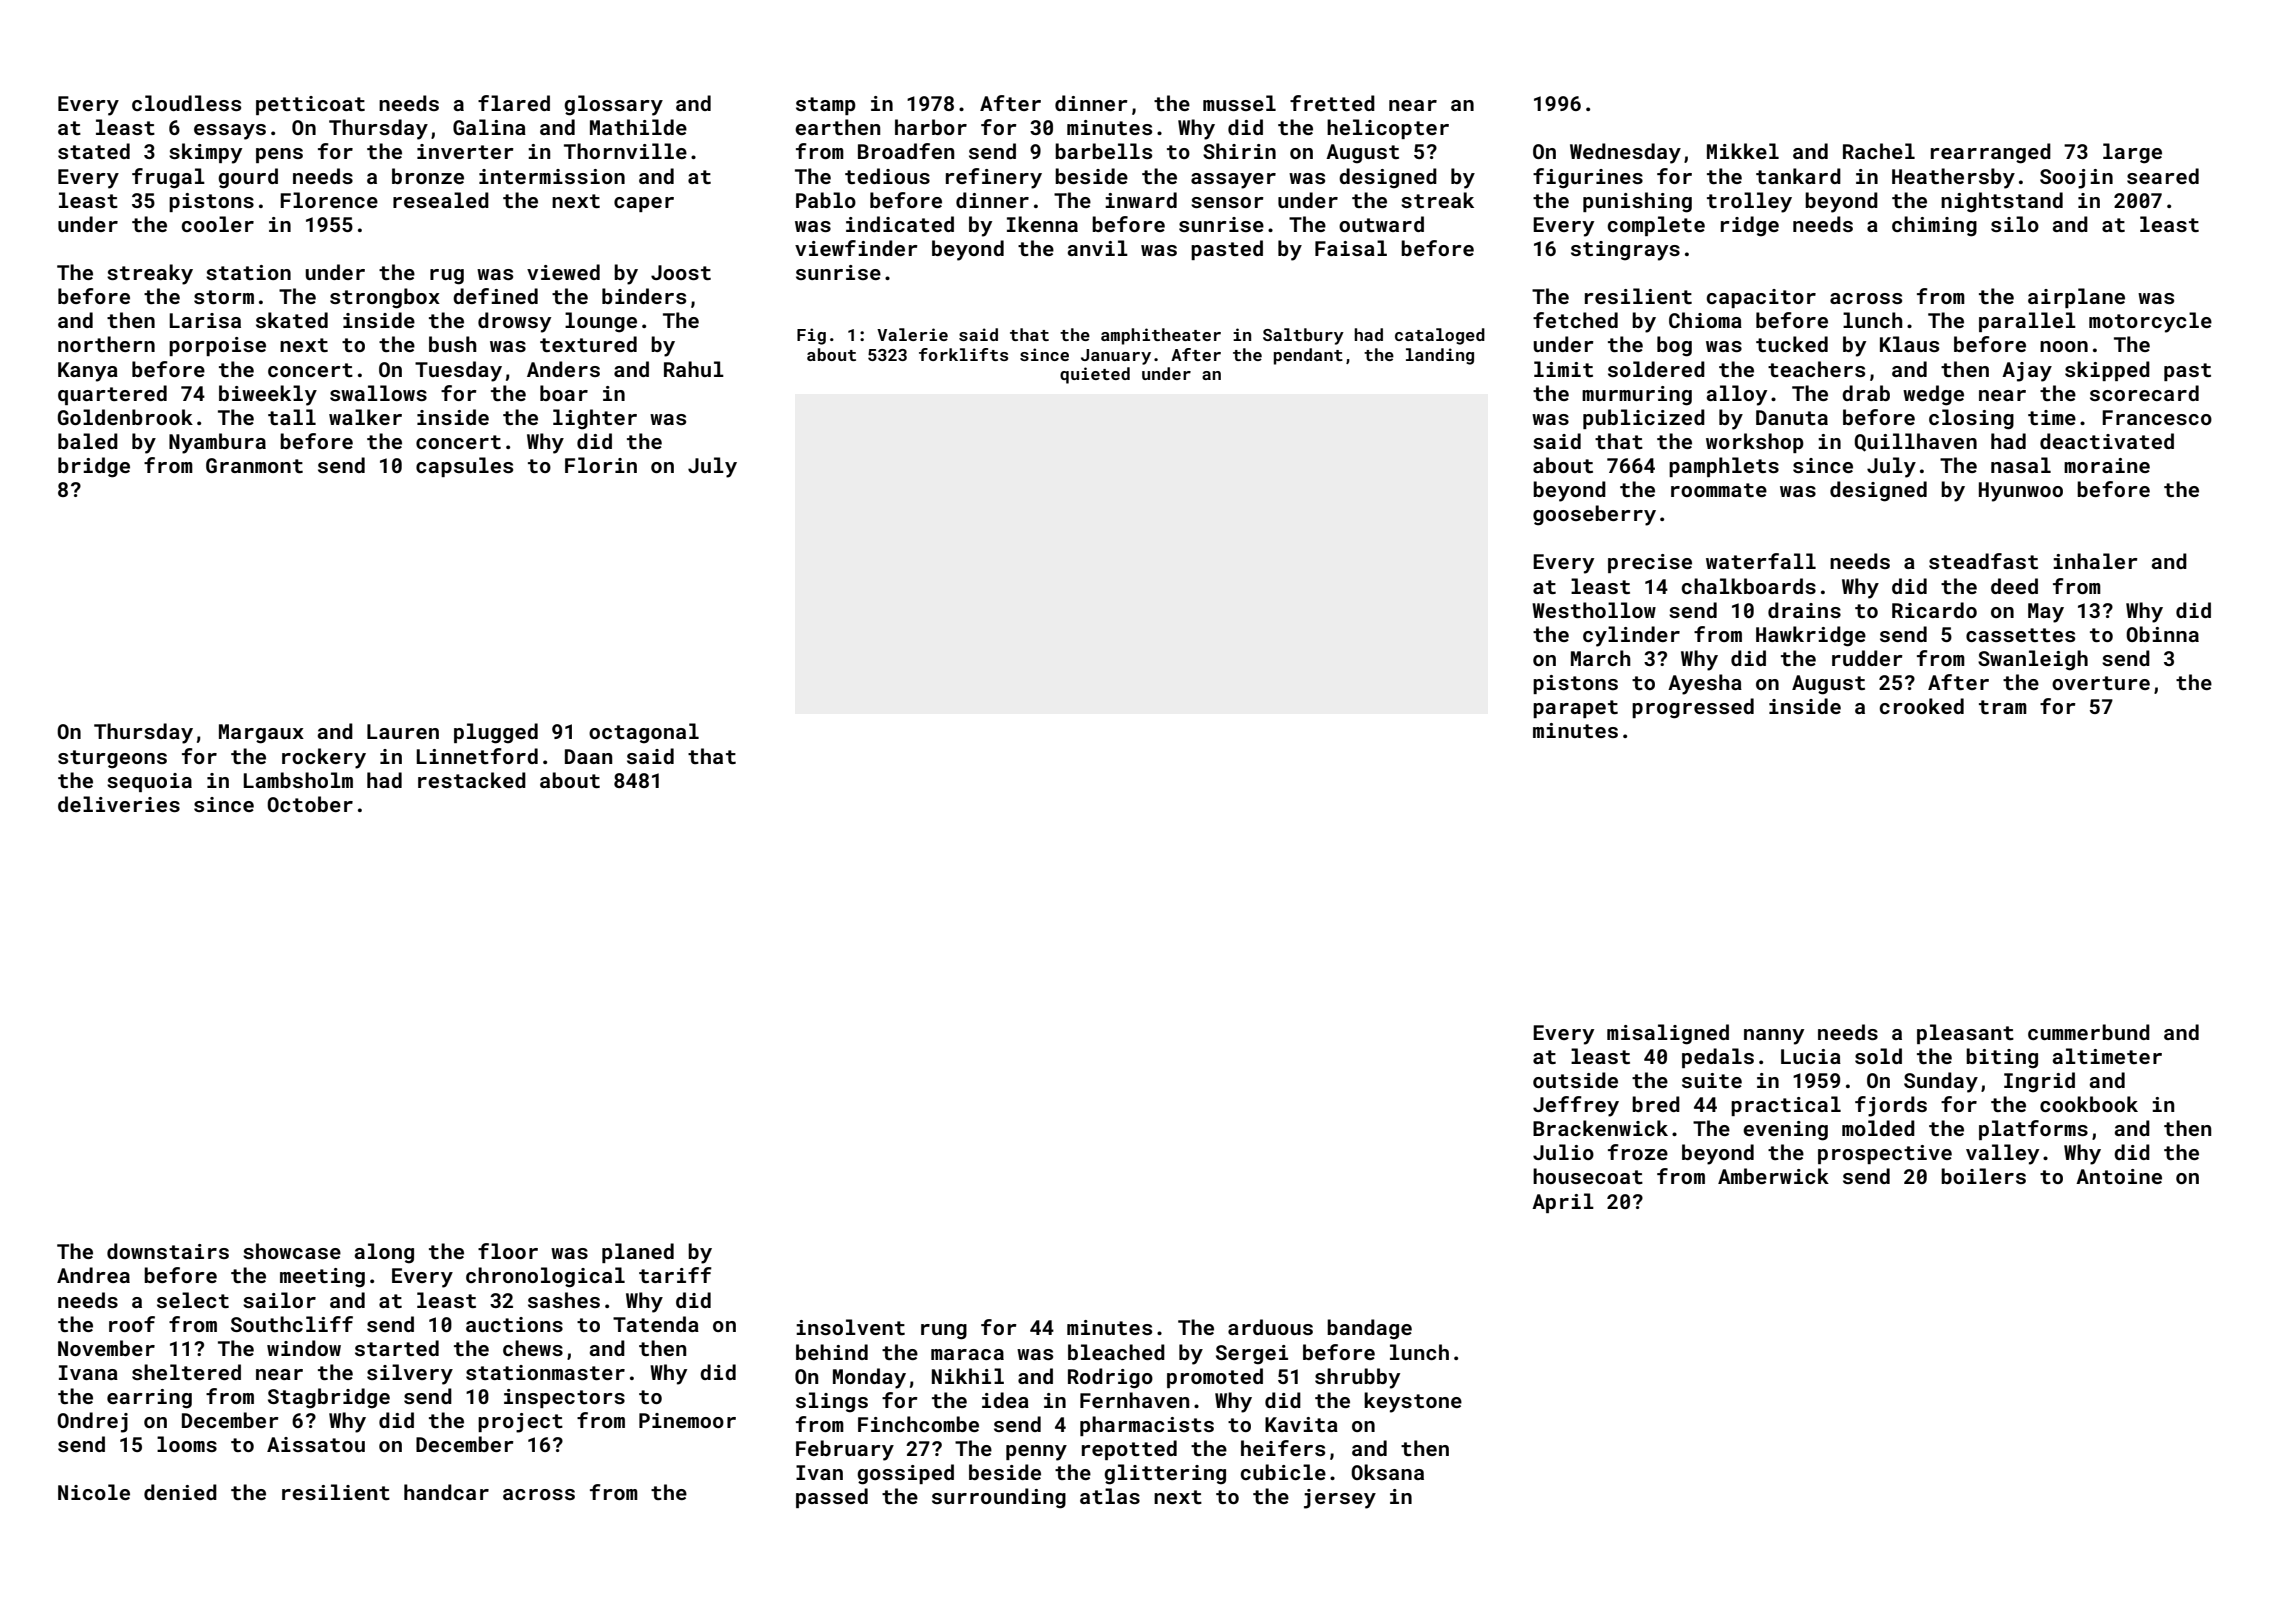 The width and height of the page is (2282, 1614). What do you see at coordinates (186, 103) in the page?
I see `cloudless` at bounding box center [186, 103].
